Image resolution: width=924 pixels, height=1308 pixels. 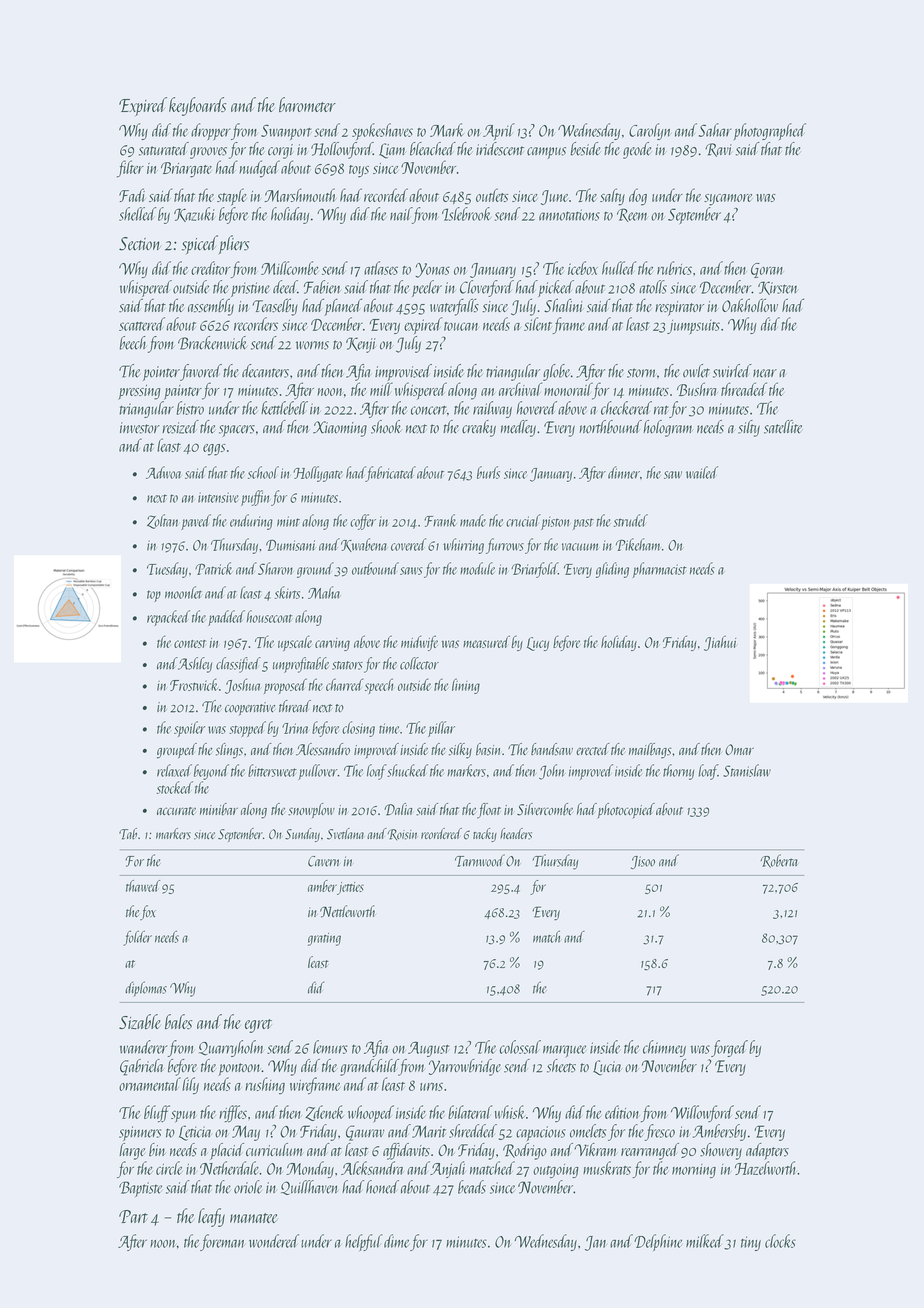 What do you see at coordinates (382, 131) in the page?
I see `spokeshaves` at bounding box center [382, 131].
